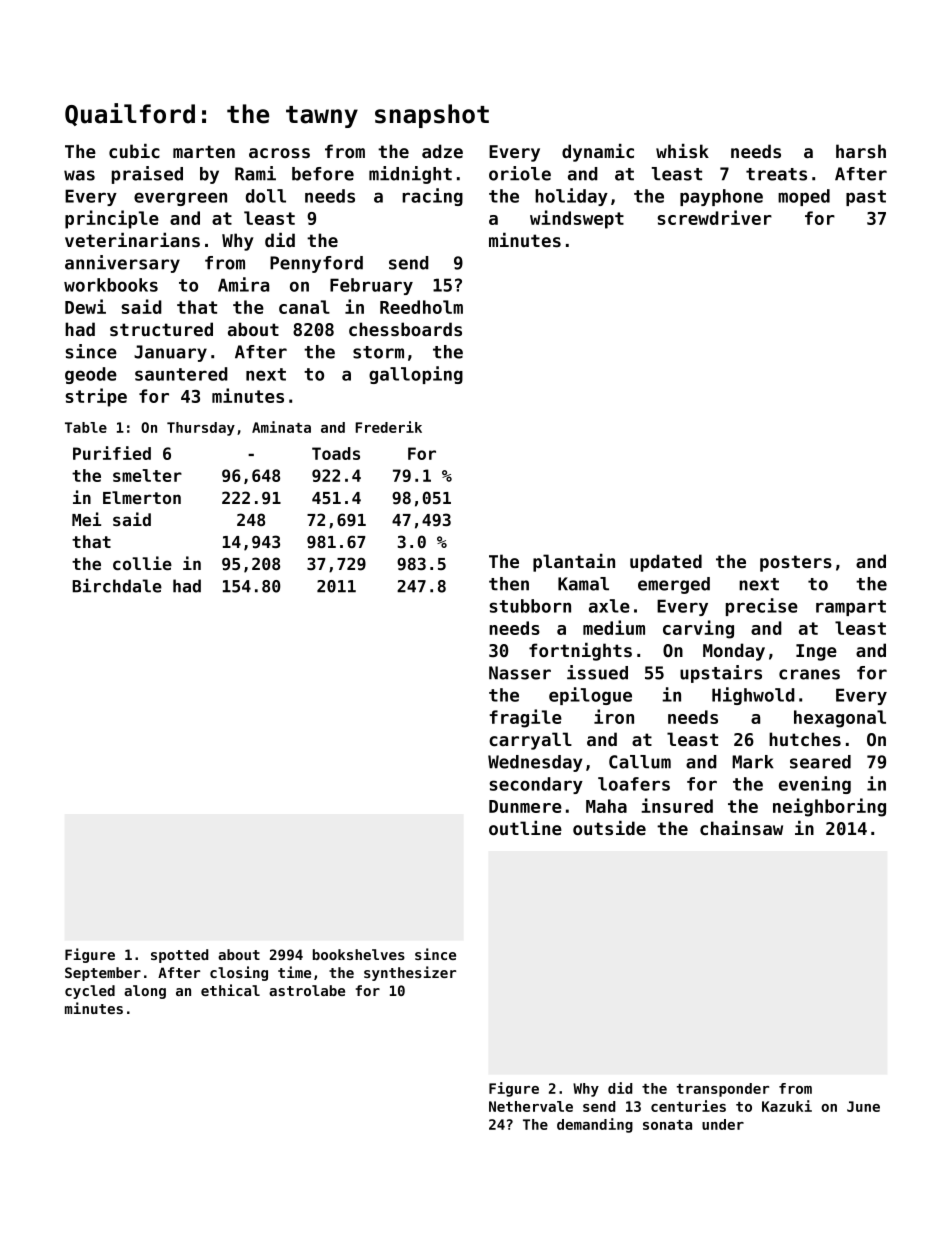 The width and height of the screenshot is (952, 1233). I want to click on Birchdale, so click(117, 585).
